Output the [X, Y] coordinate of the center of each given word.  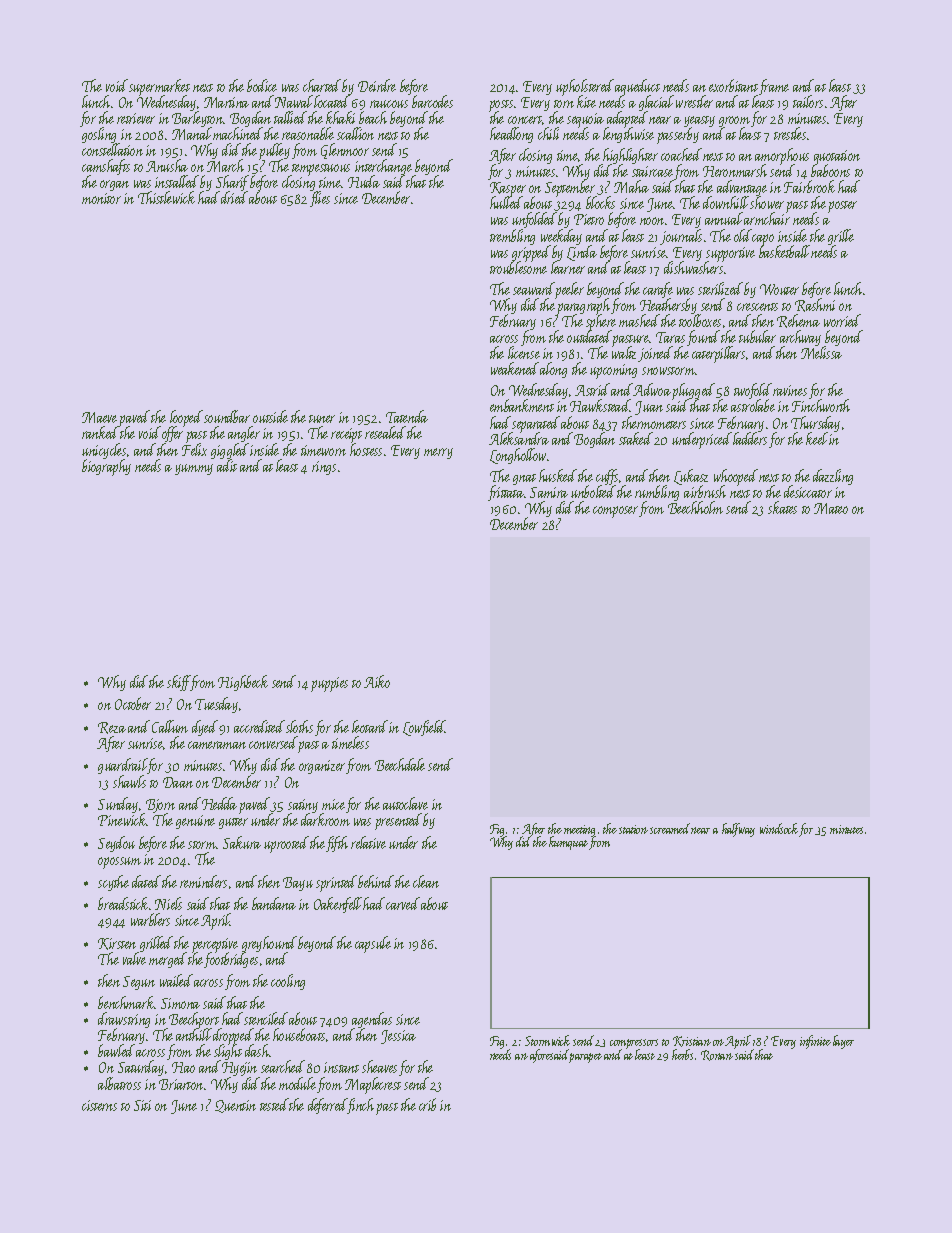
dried [233, 198]
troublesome [518, 268]
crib [427, 1104]
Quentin [235, 1106]
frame [774, 87]
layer [843, 1042]
